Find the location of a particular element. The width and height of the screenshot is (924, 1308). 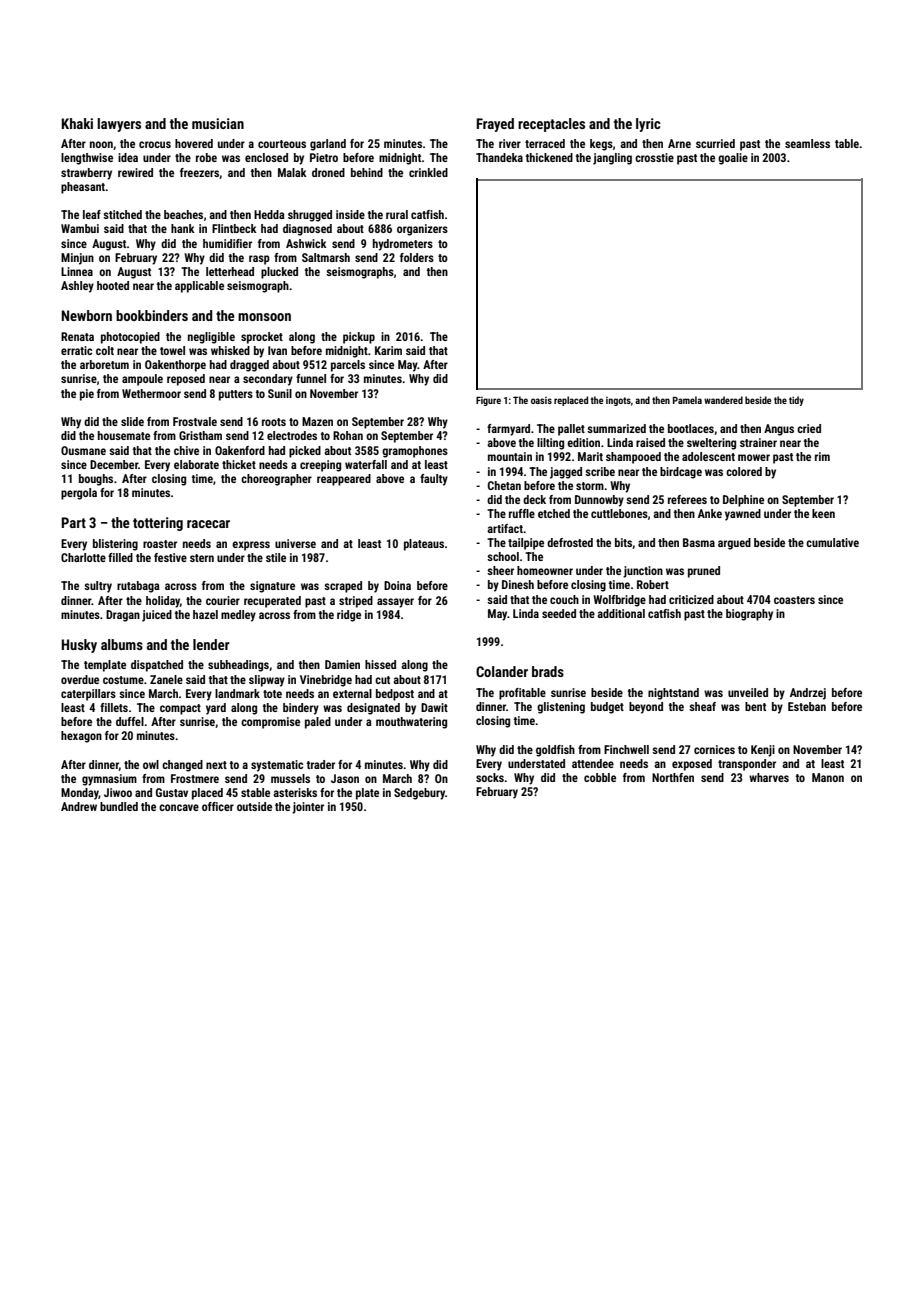

mountain is located at coordinates (510, 456).
